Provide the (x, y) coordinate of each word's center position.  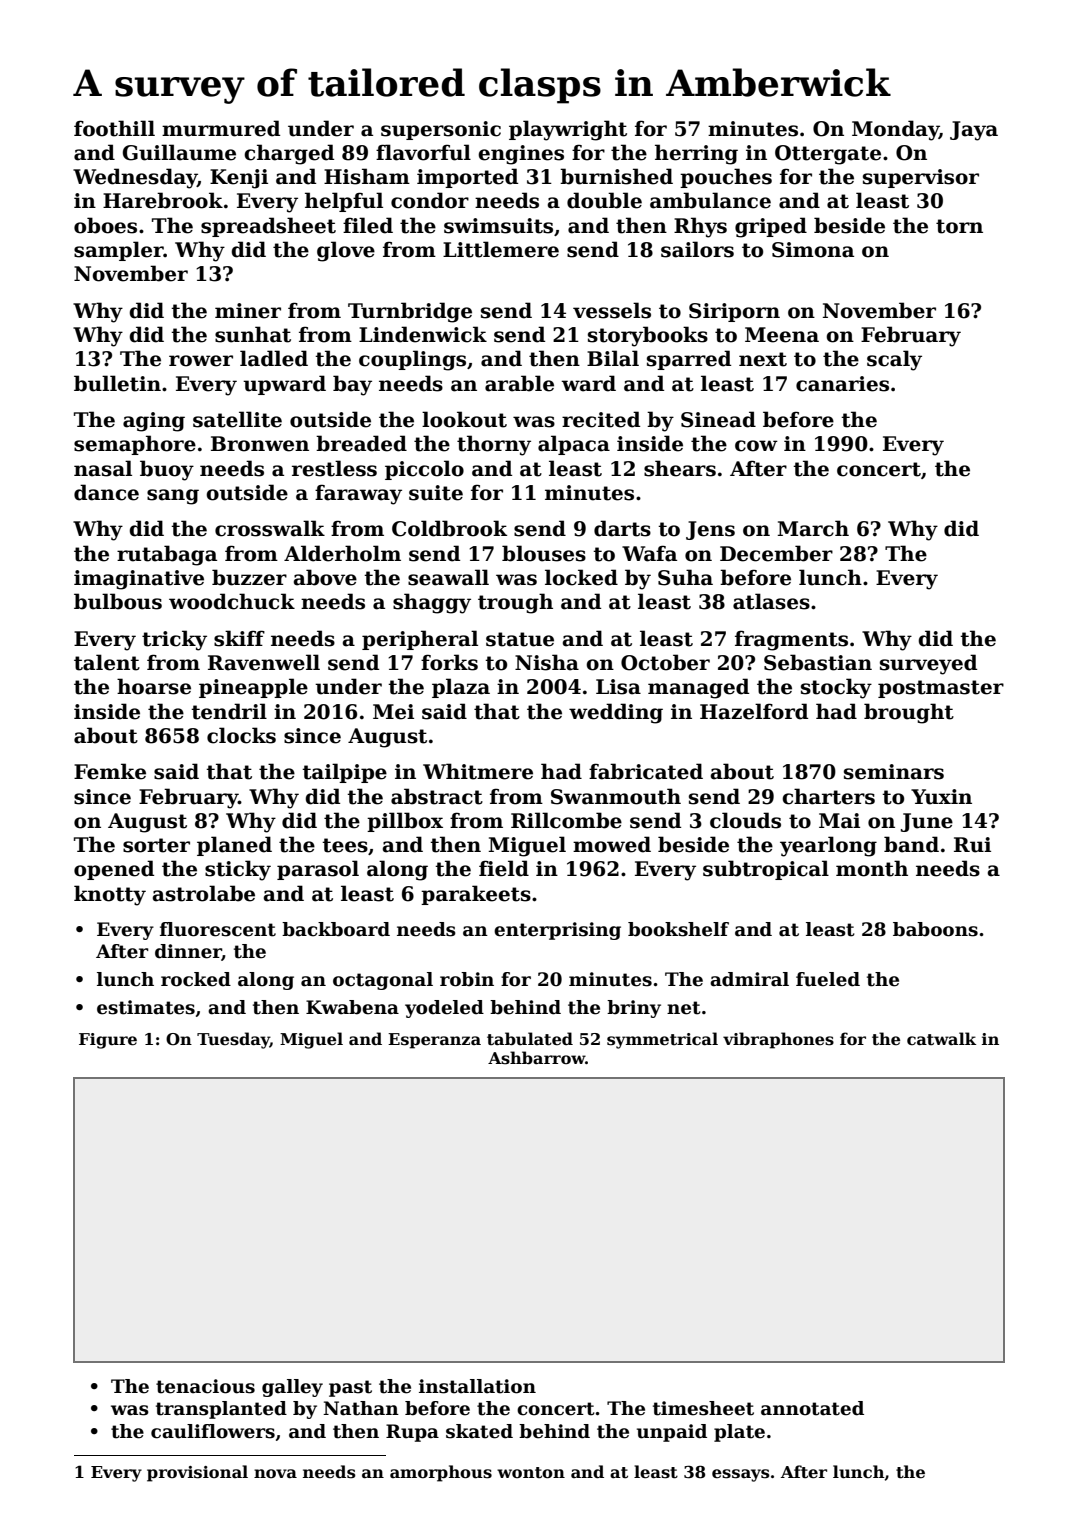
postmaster (941, 689)
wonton (531, 1473)
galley (292, 1388)
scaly (894, 360)
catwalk (941, 1039)
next (763, 359)
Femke (110, 771)
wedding (616, 713)
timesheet (703, 1408)
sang (173, 497)
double (604, 200)
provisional (197, 1473)
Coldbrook (449, 528)
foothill (114, 128)
